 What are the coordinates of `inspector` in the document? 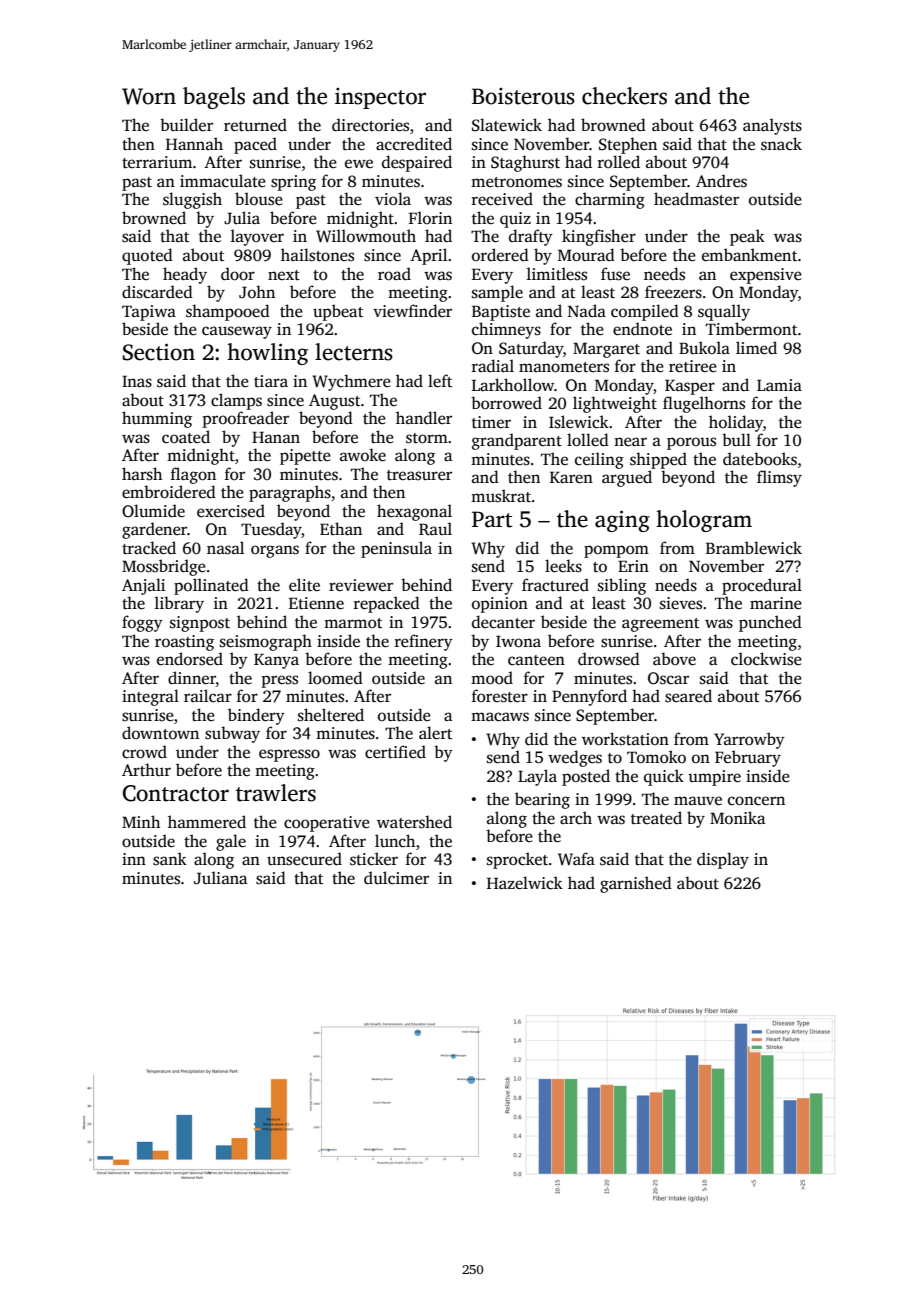 It's located at (380, 98).
